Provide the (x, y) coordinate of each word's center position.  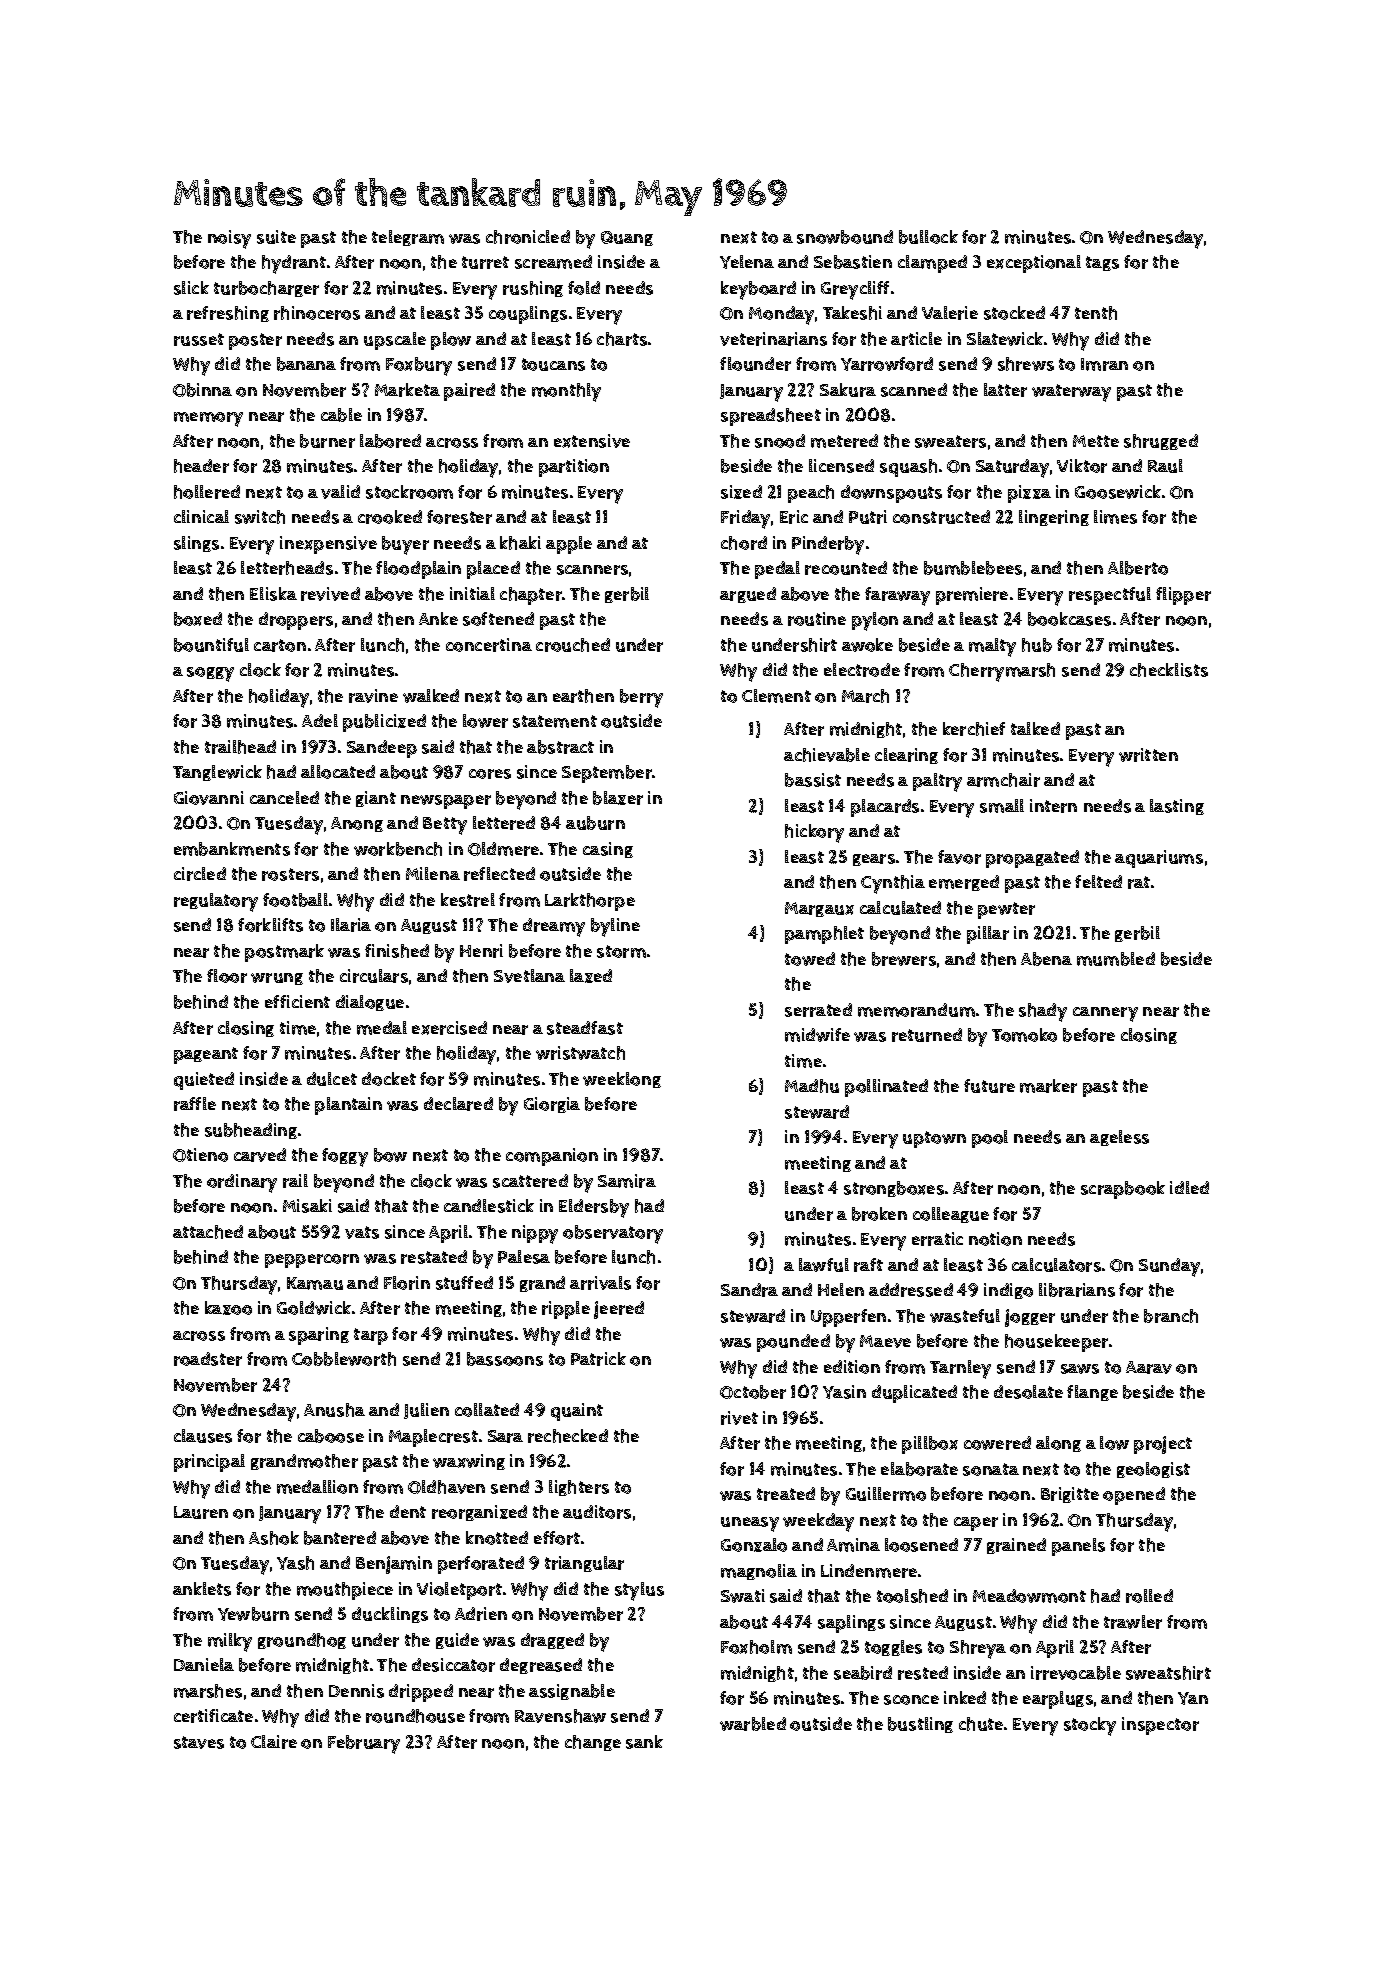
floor (227, 976)
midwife (817, 1035)
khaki (520, 543)
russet (199, 339)
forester (459, 517)
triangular (584, 1564)
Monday (781, 315)
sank (644, 1742)
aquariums (1159, 859)
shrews (1026, 364)
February (364, 1744)
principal (209, 1463)
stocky (1090, 1726)
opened (1134, 1496)
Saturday (1012, 468)
